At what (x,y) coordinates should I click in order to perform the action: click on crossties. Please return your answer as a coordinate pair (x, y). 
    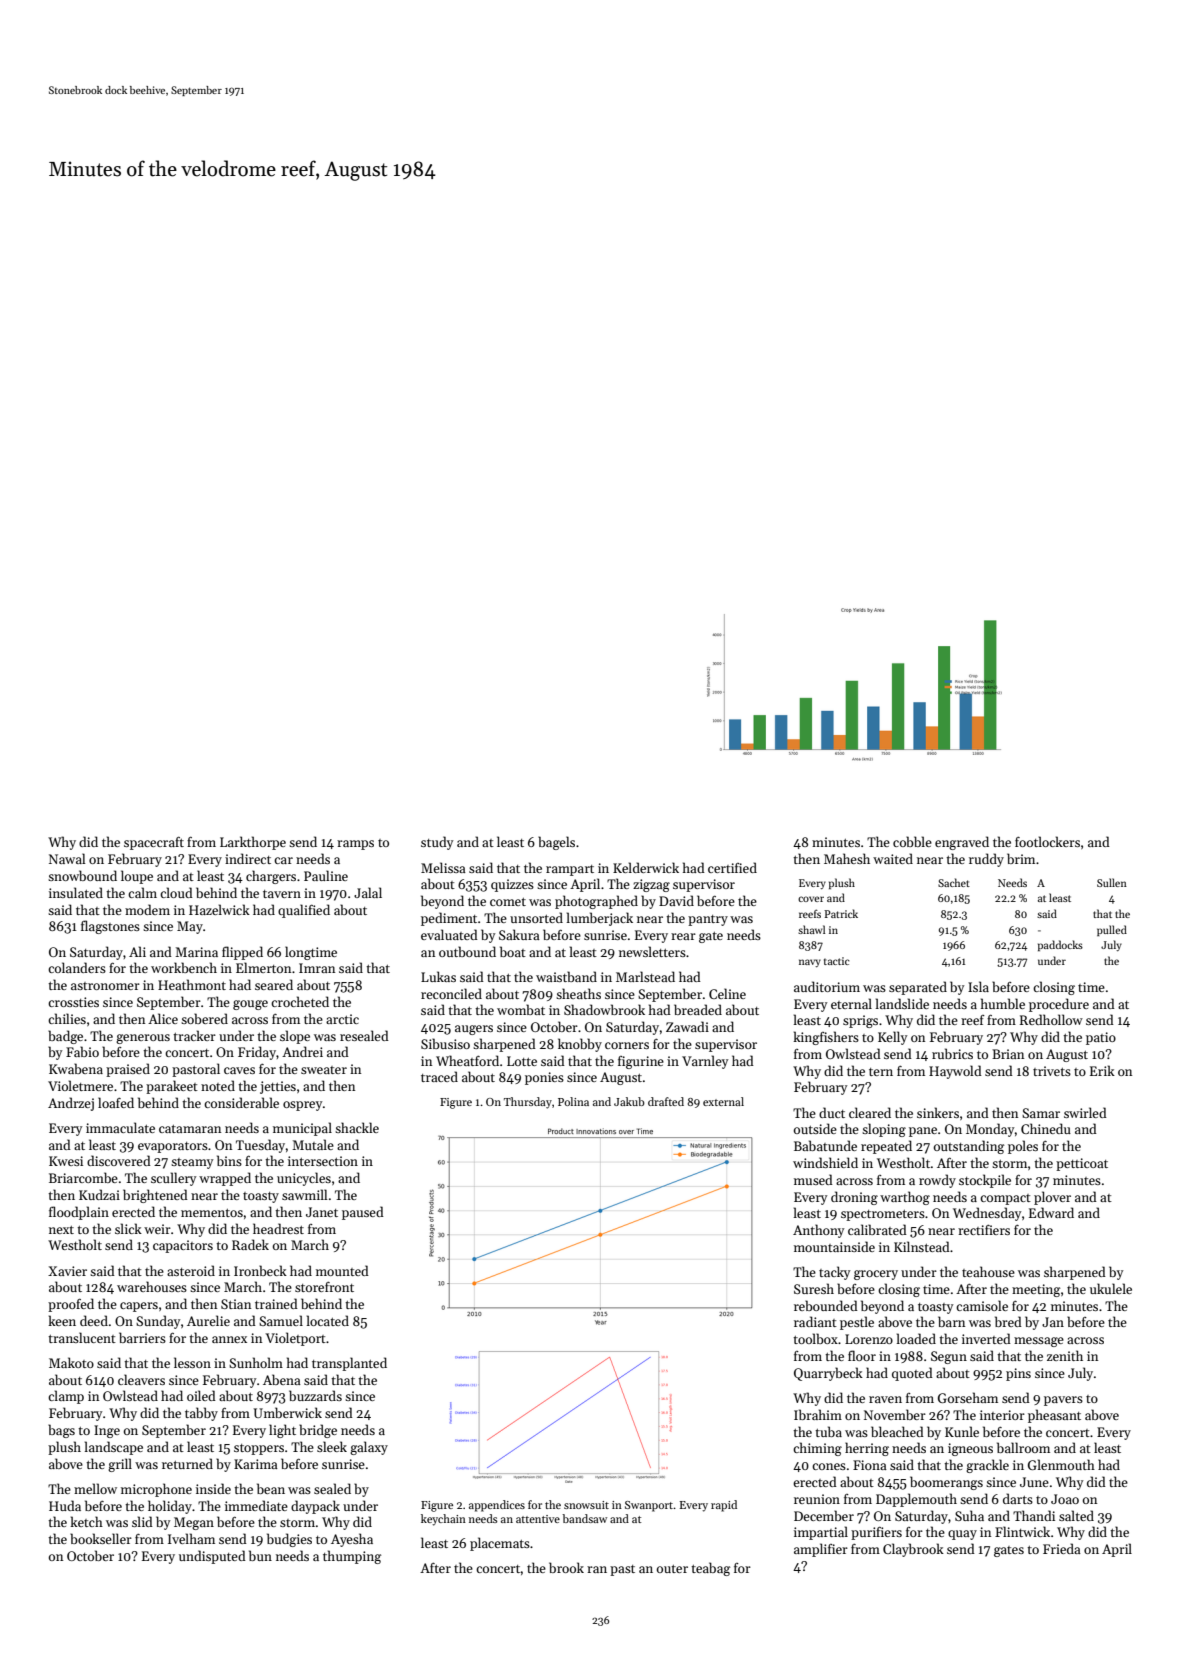
    Looking at the image, I should click on (73, 1002).
